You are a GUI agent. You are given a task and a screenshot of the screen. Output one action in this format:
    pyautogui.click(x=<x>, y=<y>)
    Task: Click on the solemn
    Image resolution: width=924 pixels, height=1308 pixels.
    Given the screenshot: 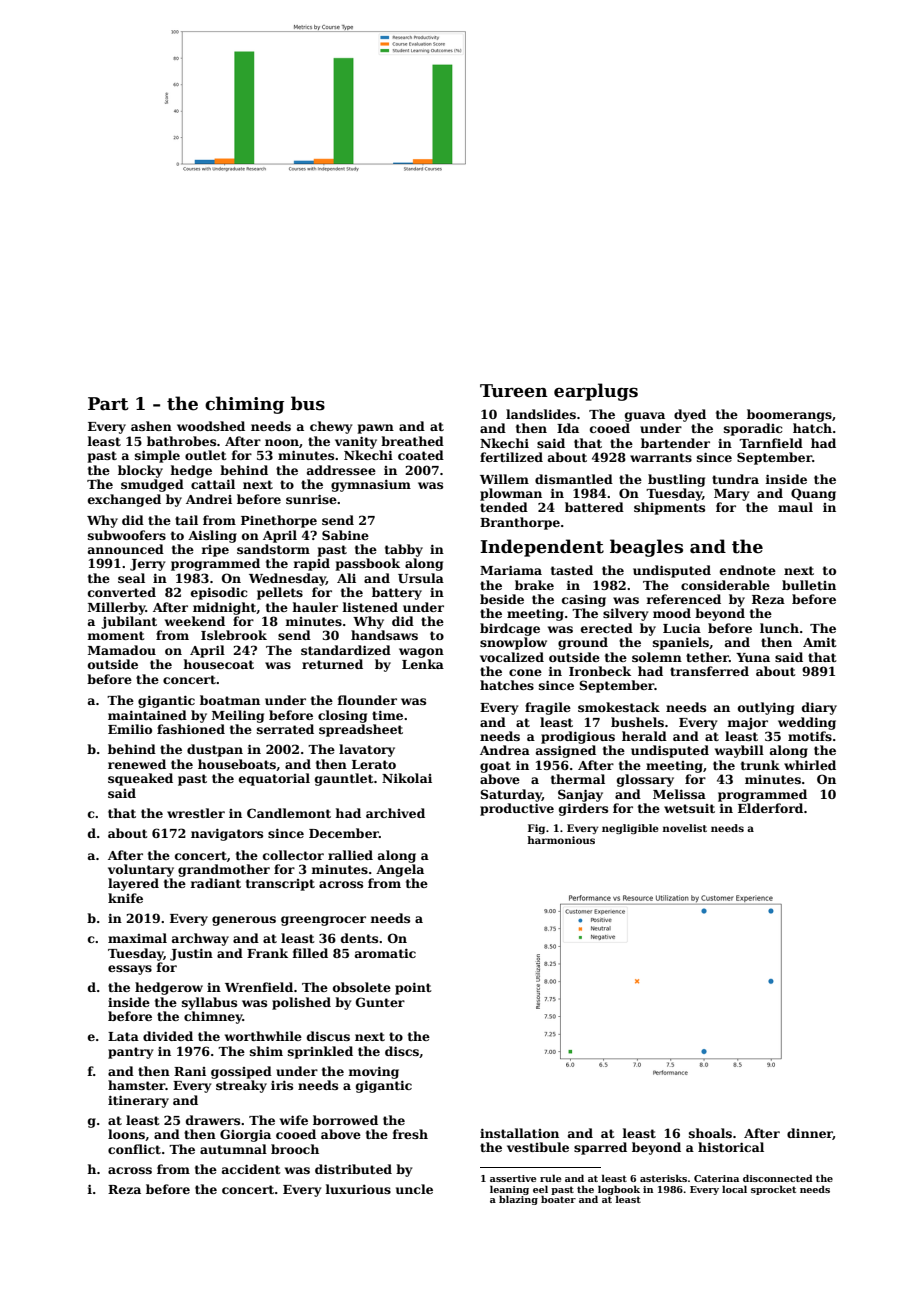 What is the action you would take?
    pyautogui.click(x=657, y=657)
